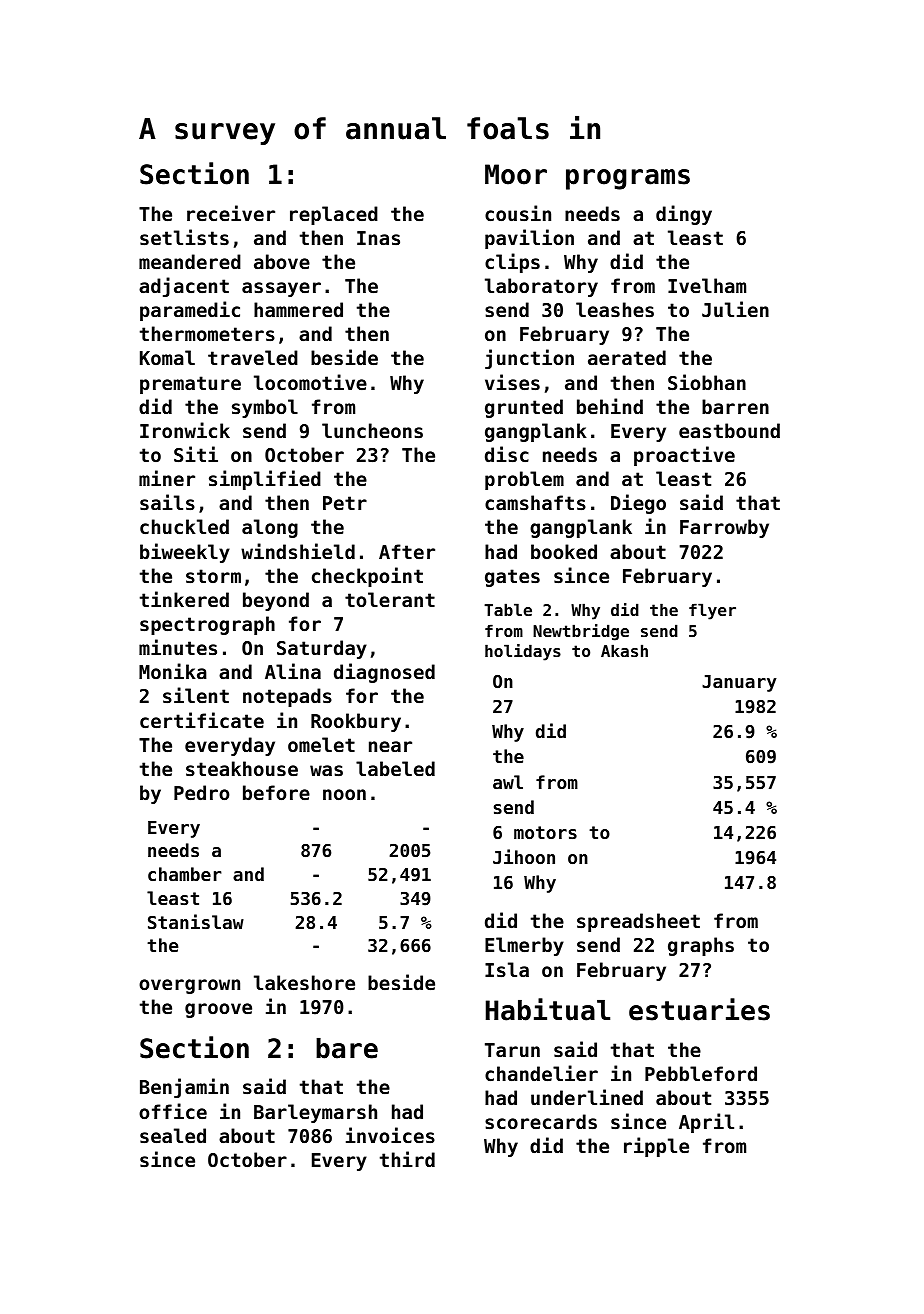 This screenshot has width=924, height=1314. I want to click on Barleymarsh, so click(315, 1113).
